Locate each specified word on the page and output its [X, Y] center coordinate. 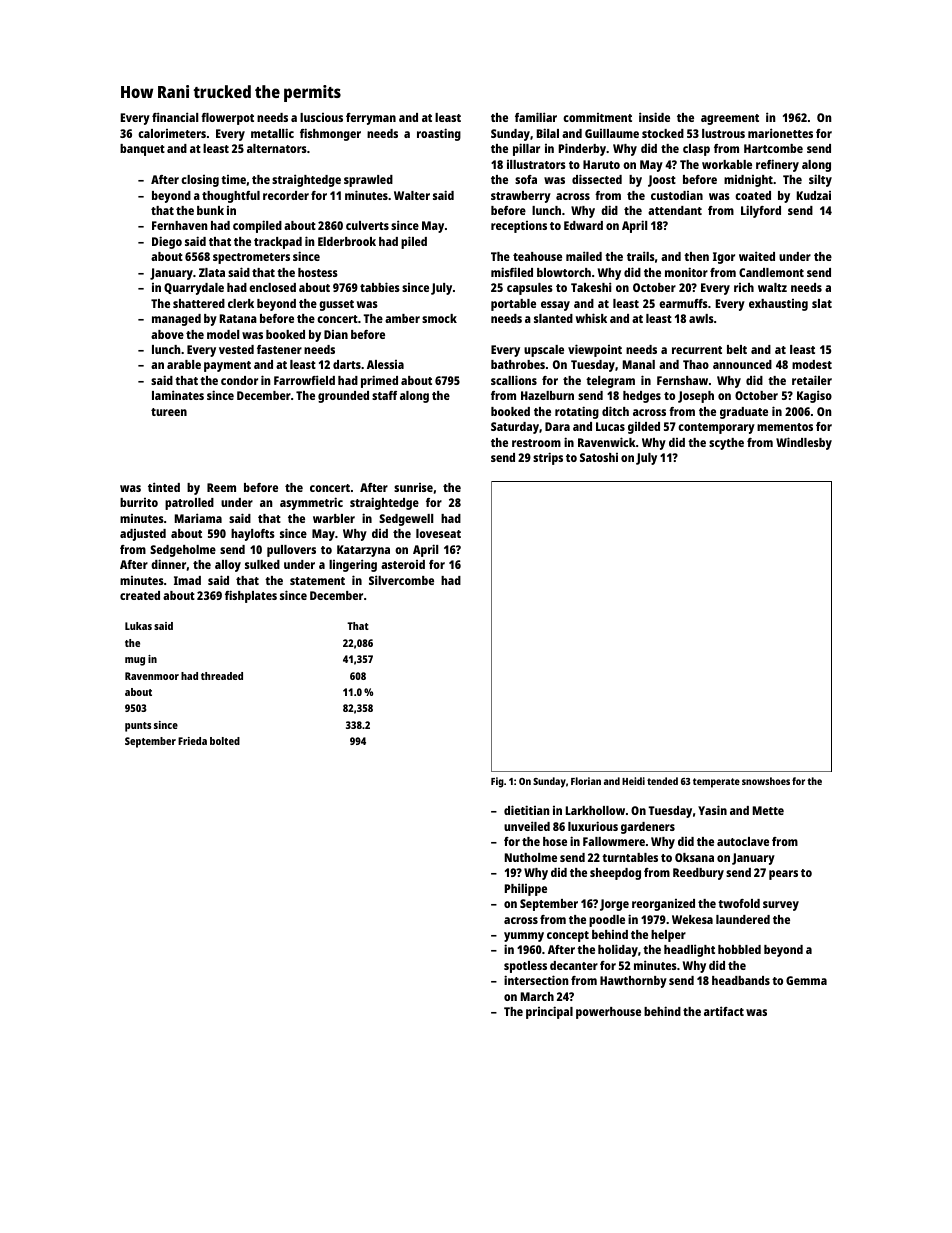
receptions [519, 227]
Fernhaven [180, 225]
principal [549, 1012]
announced [742, 364]
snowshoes [766, 781]
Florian [586, 781]
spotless [525, 967]
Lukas [138, 626]
